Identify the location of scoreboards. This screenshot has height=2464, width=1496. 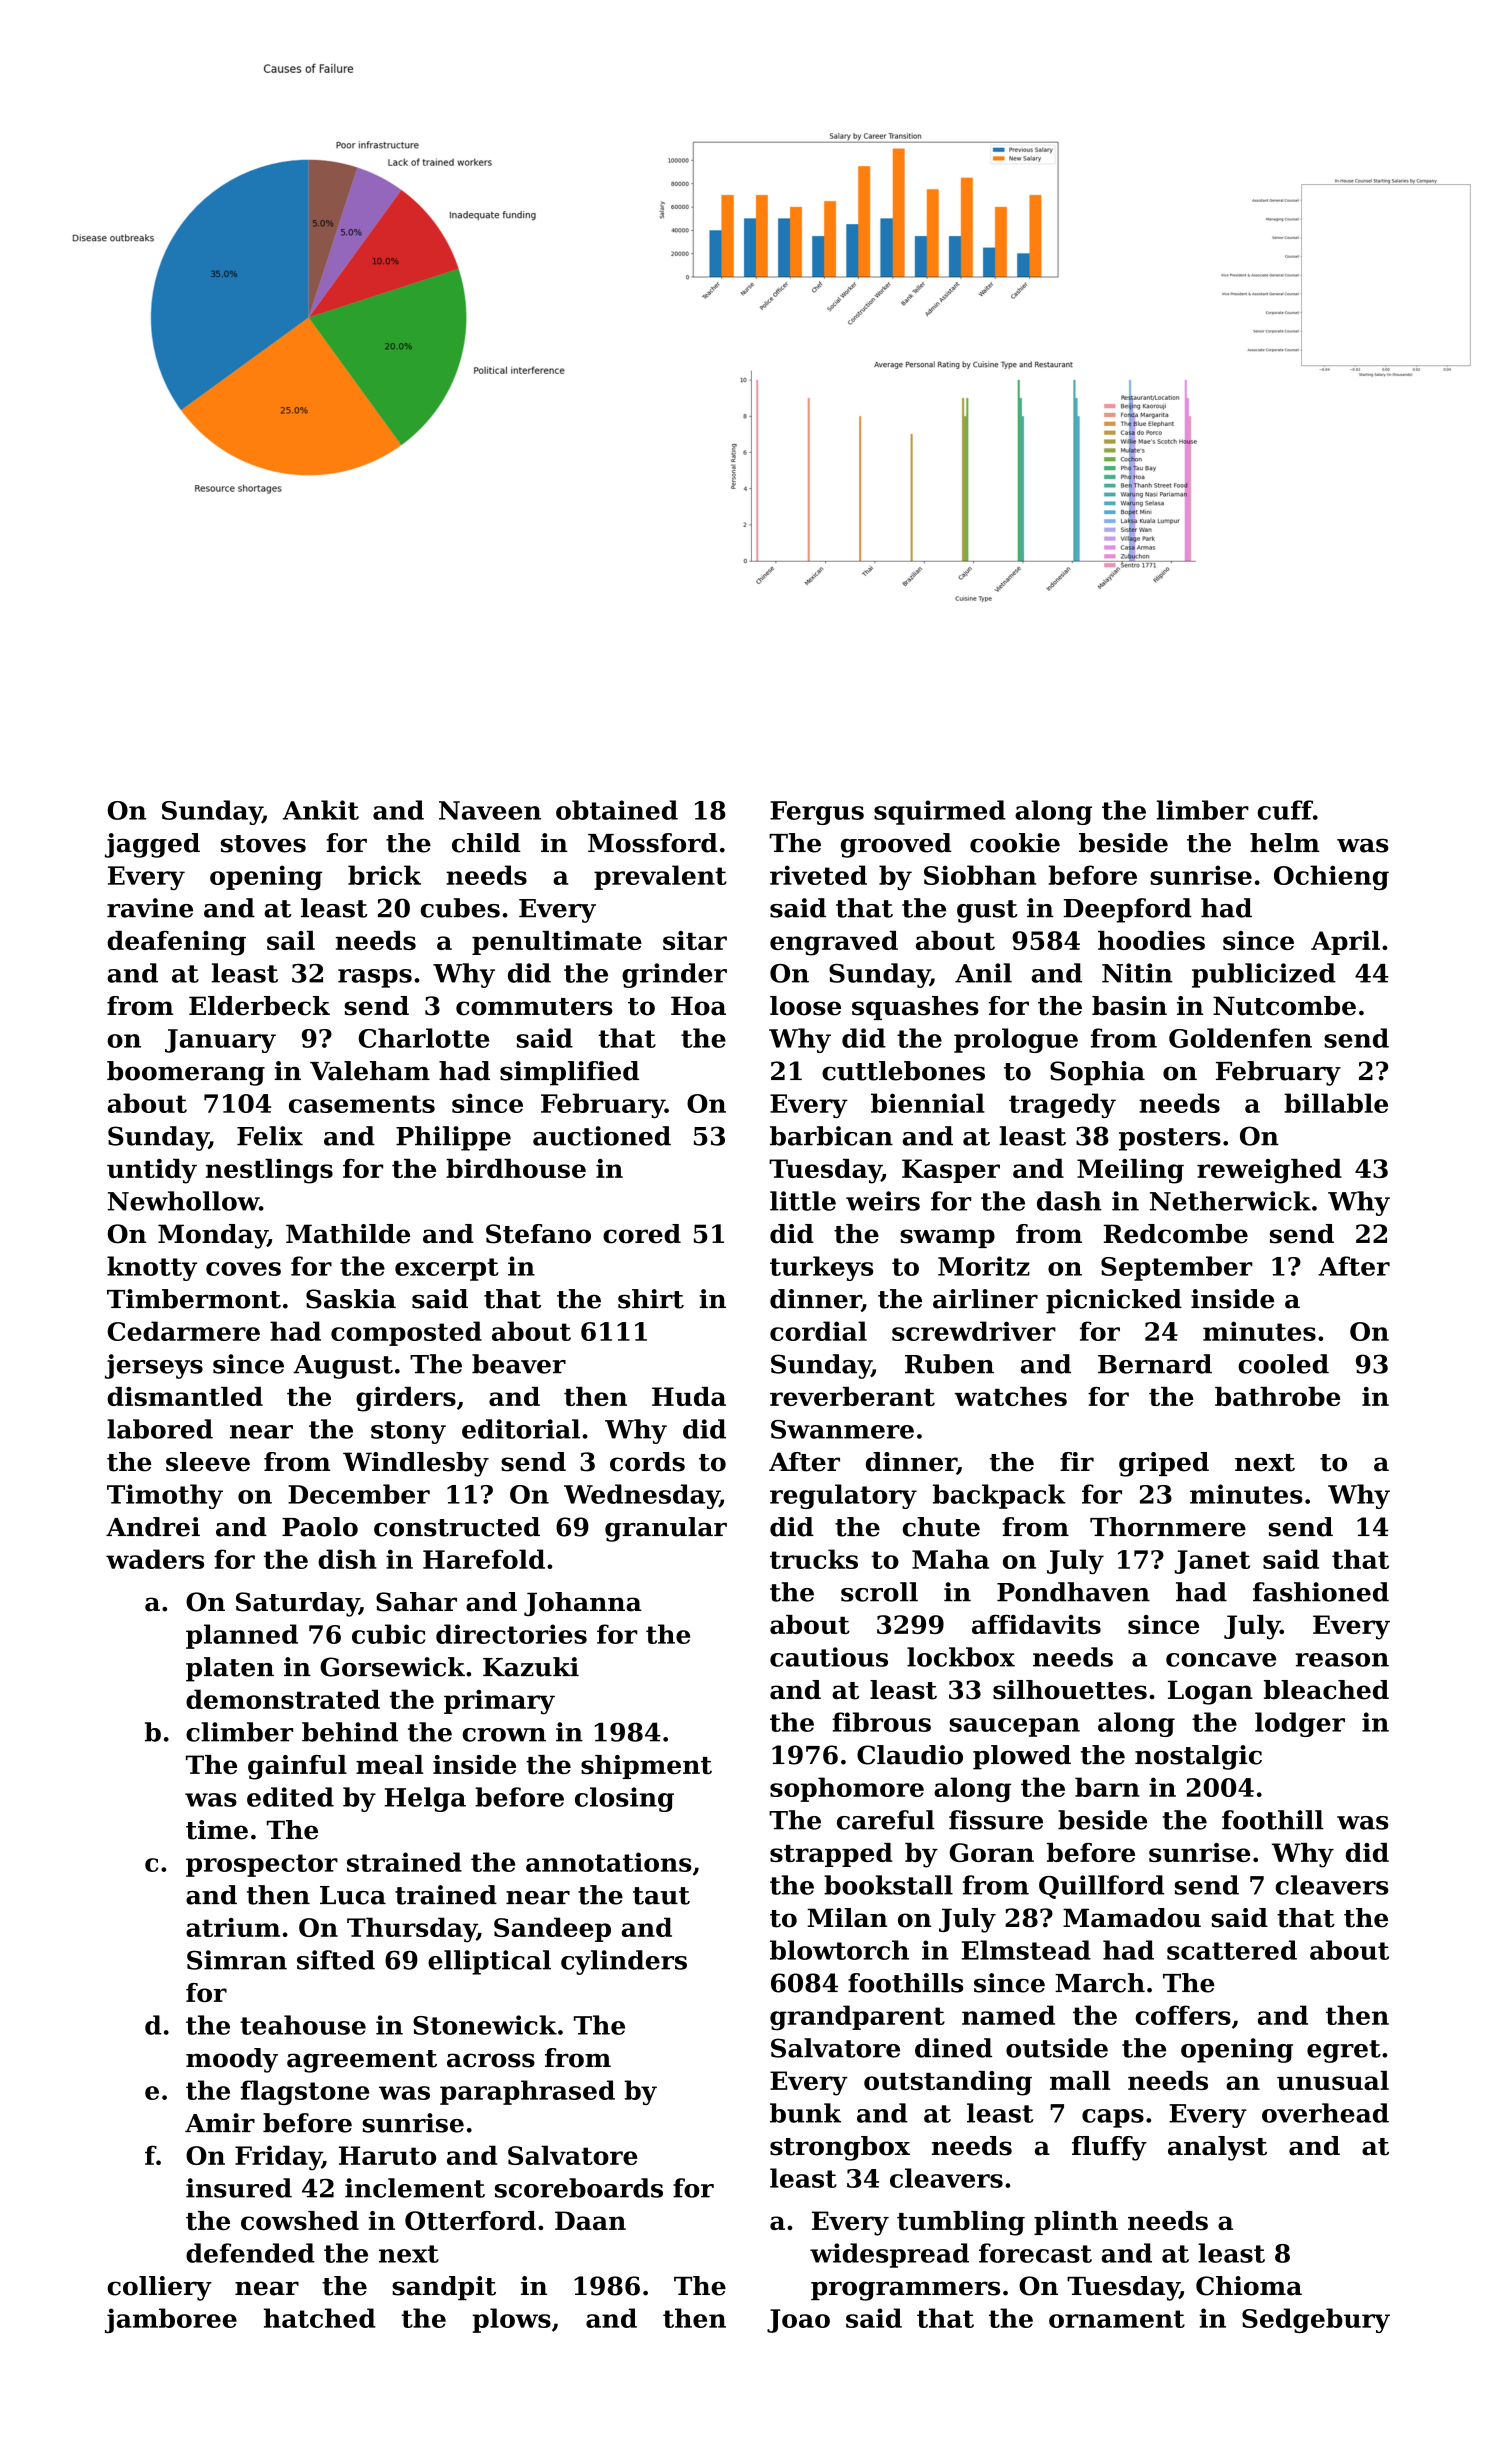
(579, 2188).
